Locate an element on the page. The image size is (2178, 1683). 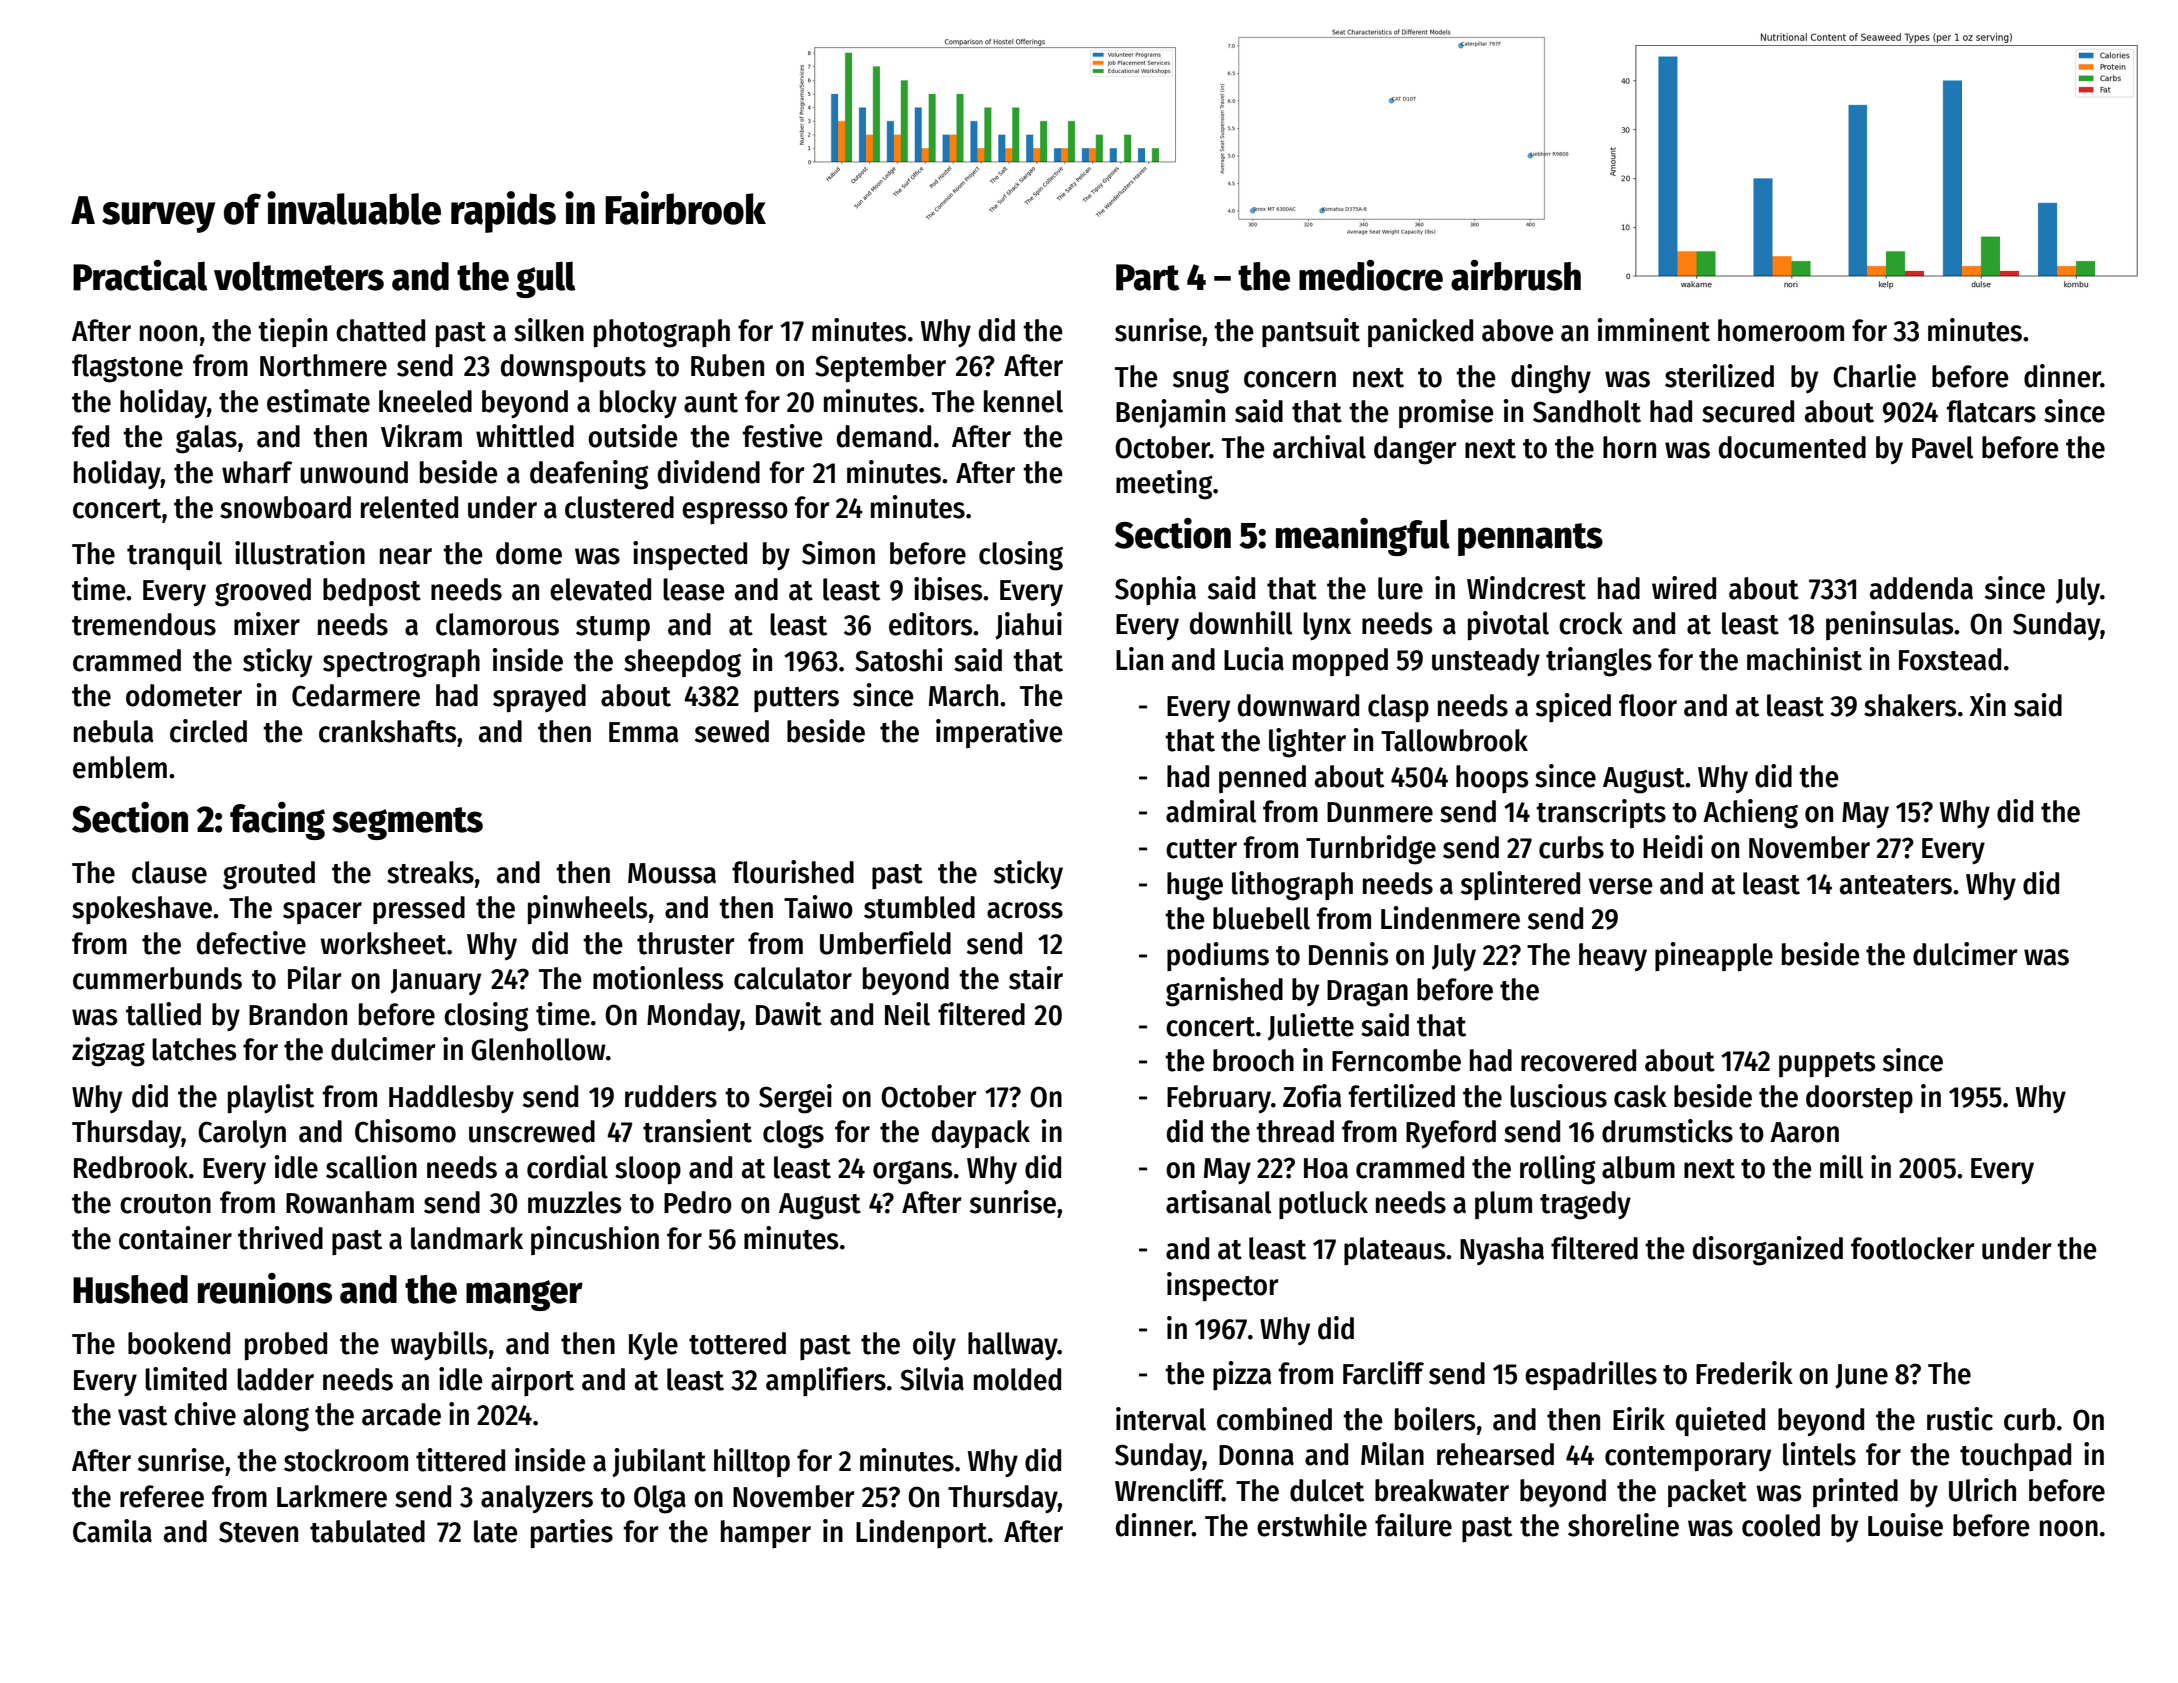
Lian is located at coordinates (1139, 659).
